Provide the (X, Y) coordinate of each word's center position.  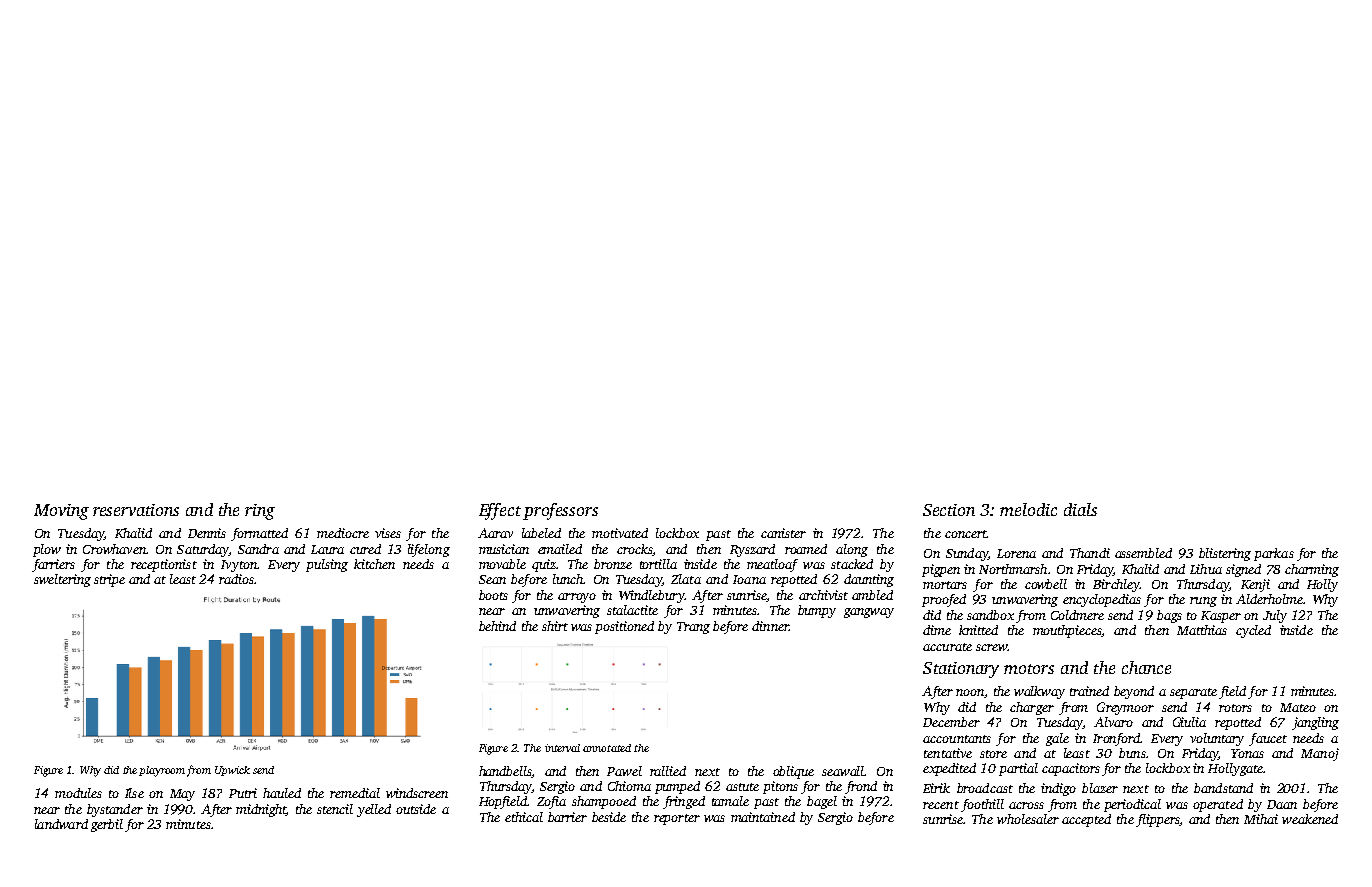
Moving (61, 512)
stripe (109, 580)
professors (560, 511)
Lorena (1016, 553)
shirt (555, 626)
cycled (1253, 631)
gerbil (107, 825)
